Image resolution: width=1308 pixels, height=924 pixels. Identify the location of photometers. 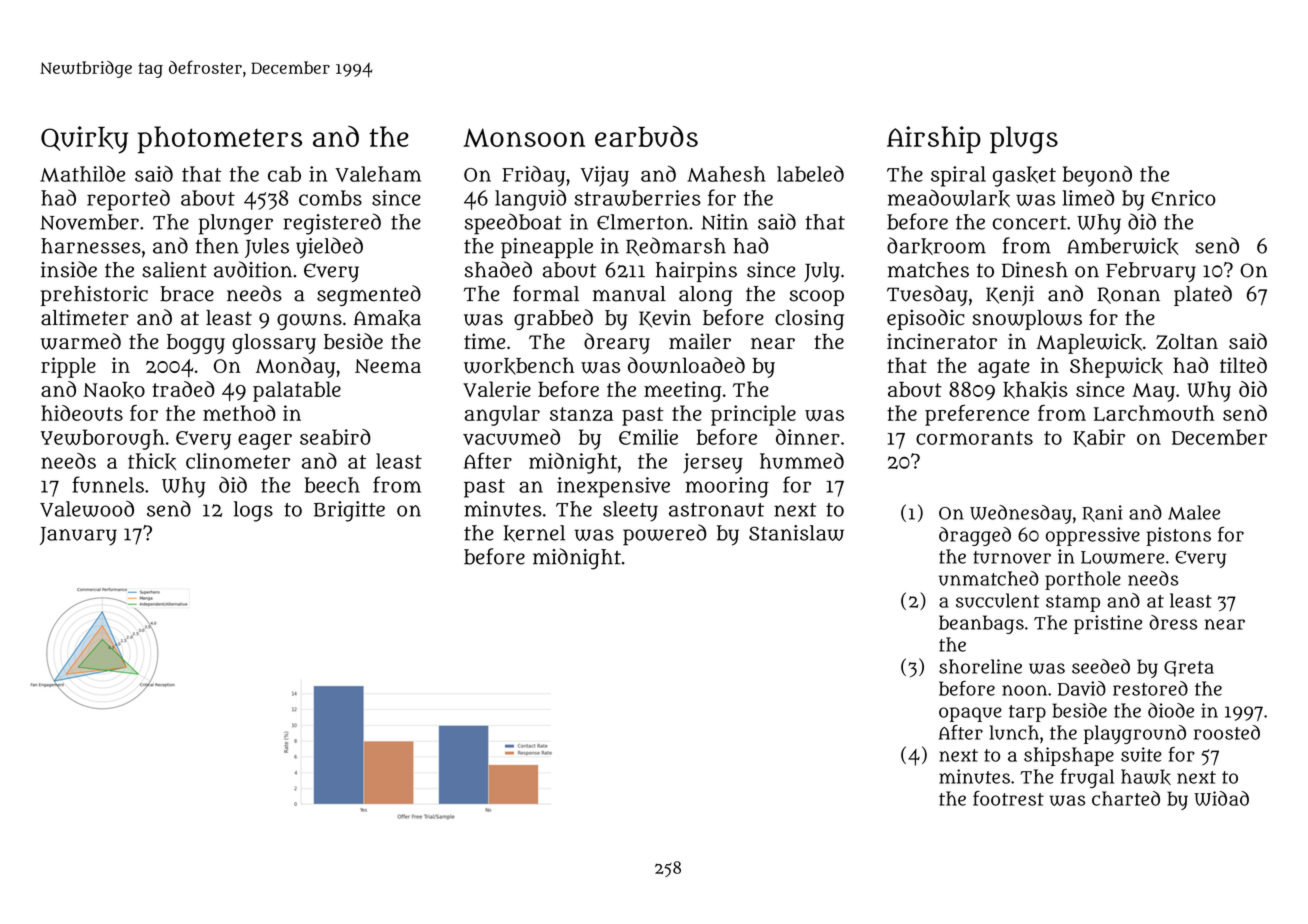
(220, 140).
